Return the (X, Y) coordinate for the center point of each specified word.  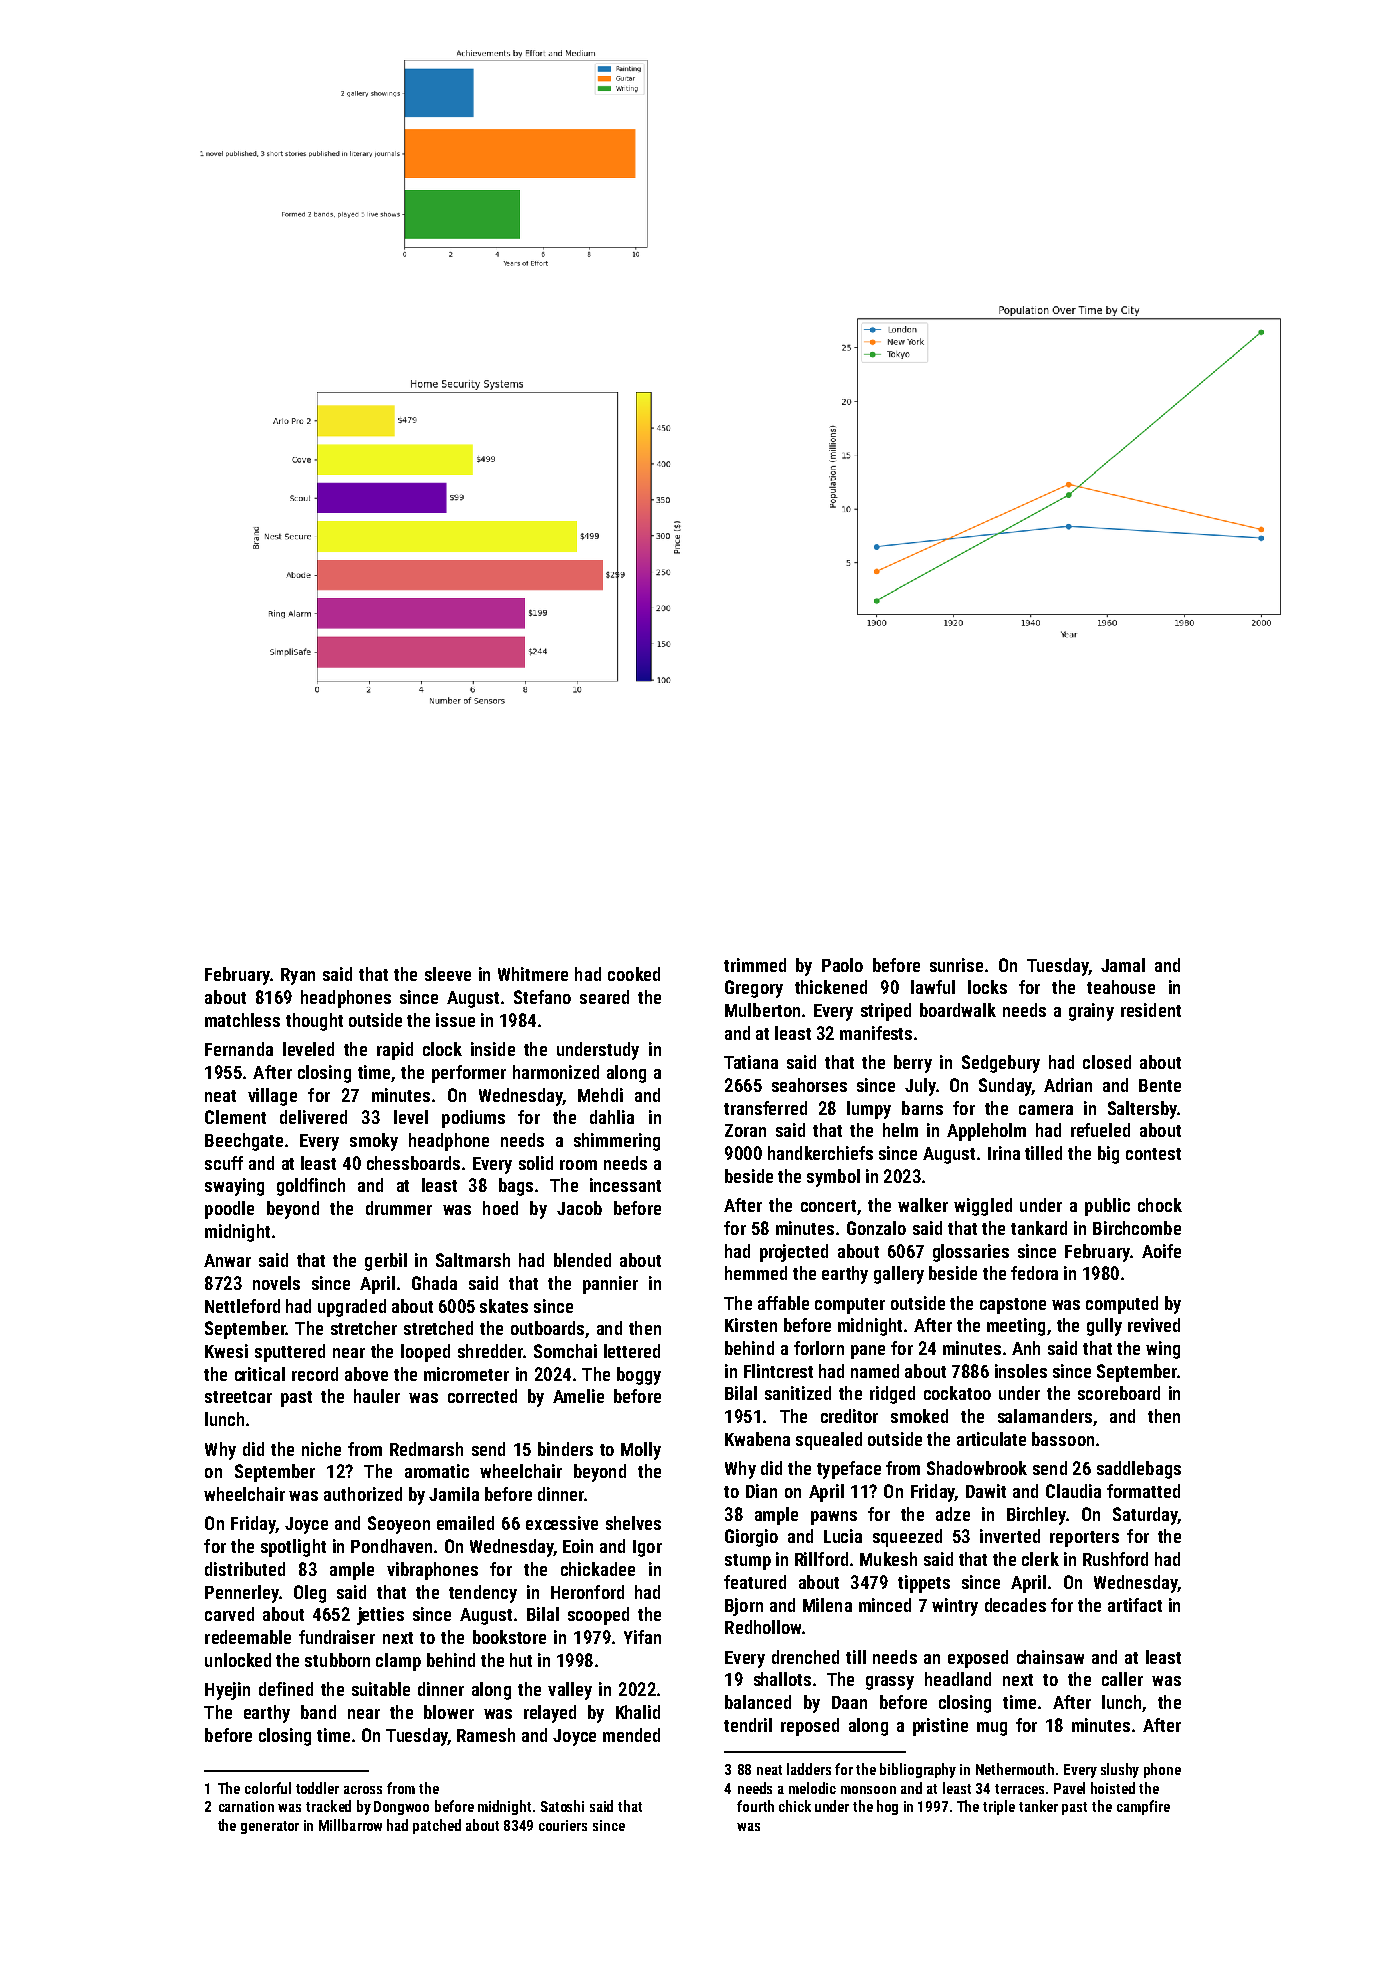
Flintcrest (778, 1371)
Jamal (1123, 965)
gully (1104, 1327)
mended (631, 1735)
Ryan (298, 976)
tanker (1038, 1806)
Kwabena (757, 1439)
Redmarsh (426, 1449)
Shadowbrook (977, 1468)
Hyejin (227, 1691)
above (366, 1374)
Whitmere (533, 974)
